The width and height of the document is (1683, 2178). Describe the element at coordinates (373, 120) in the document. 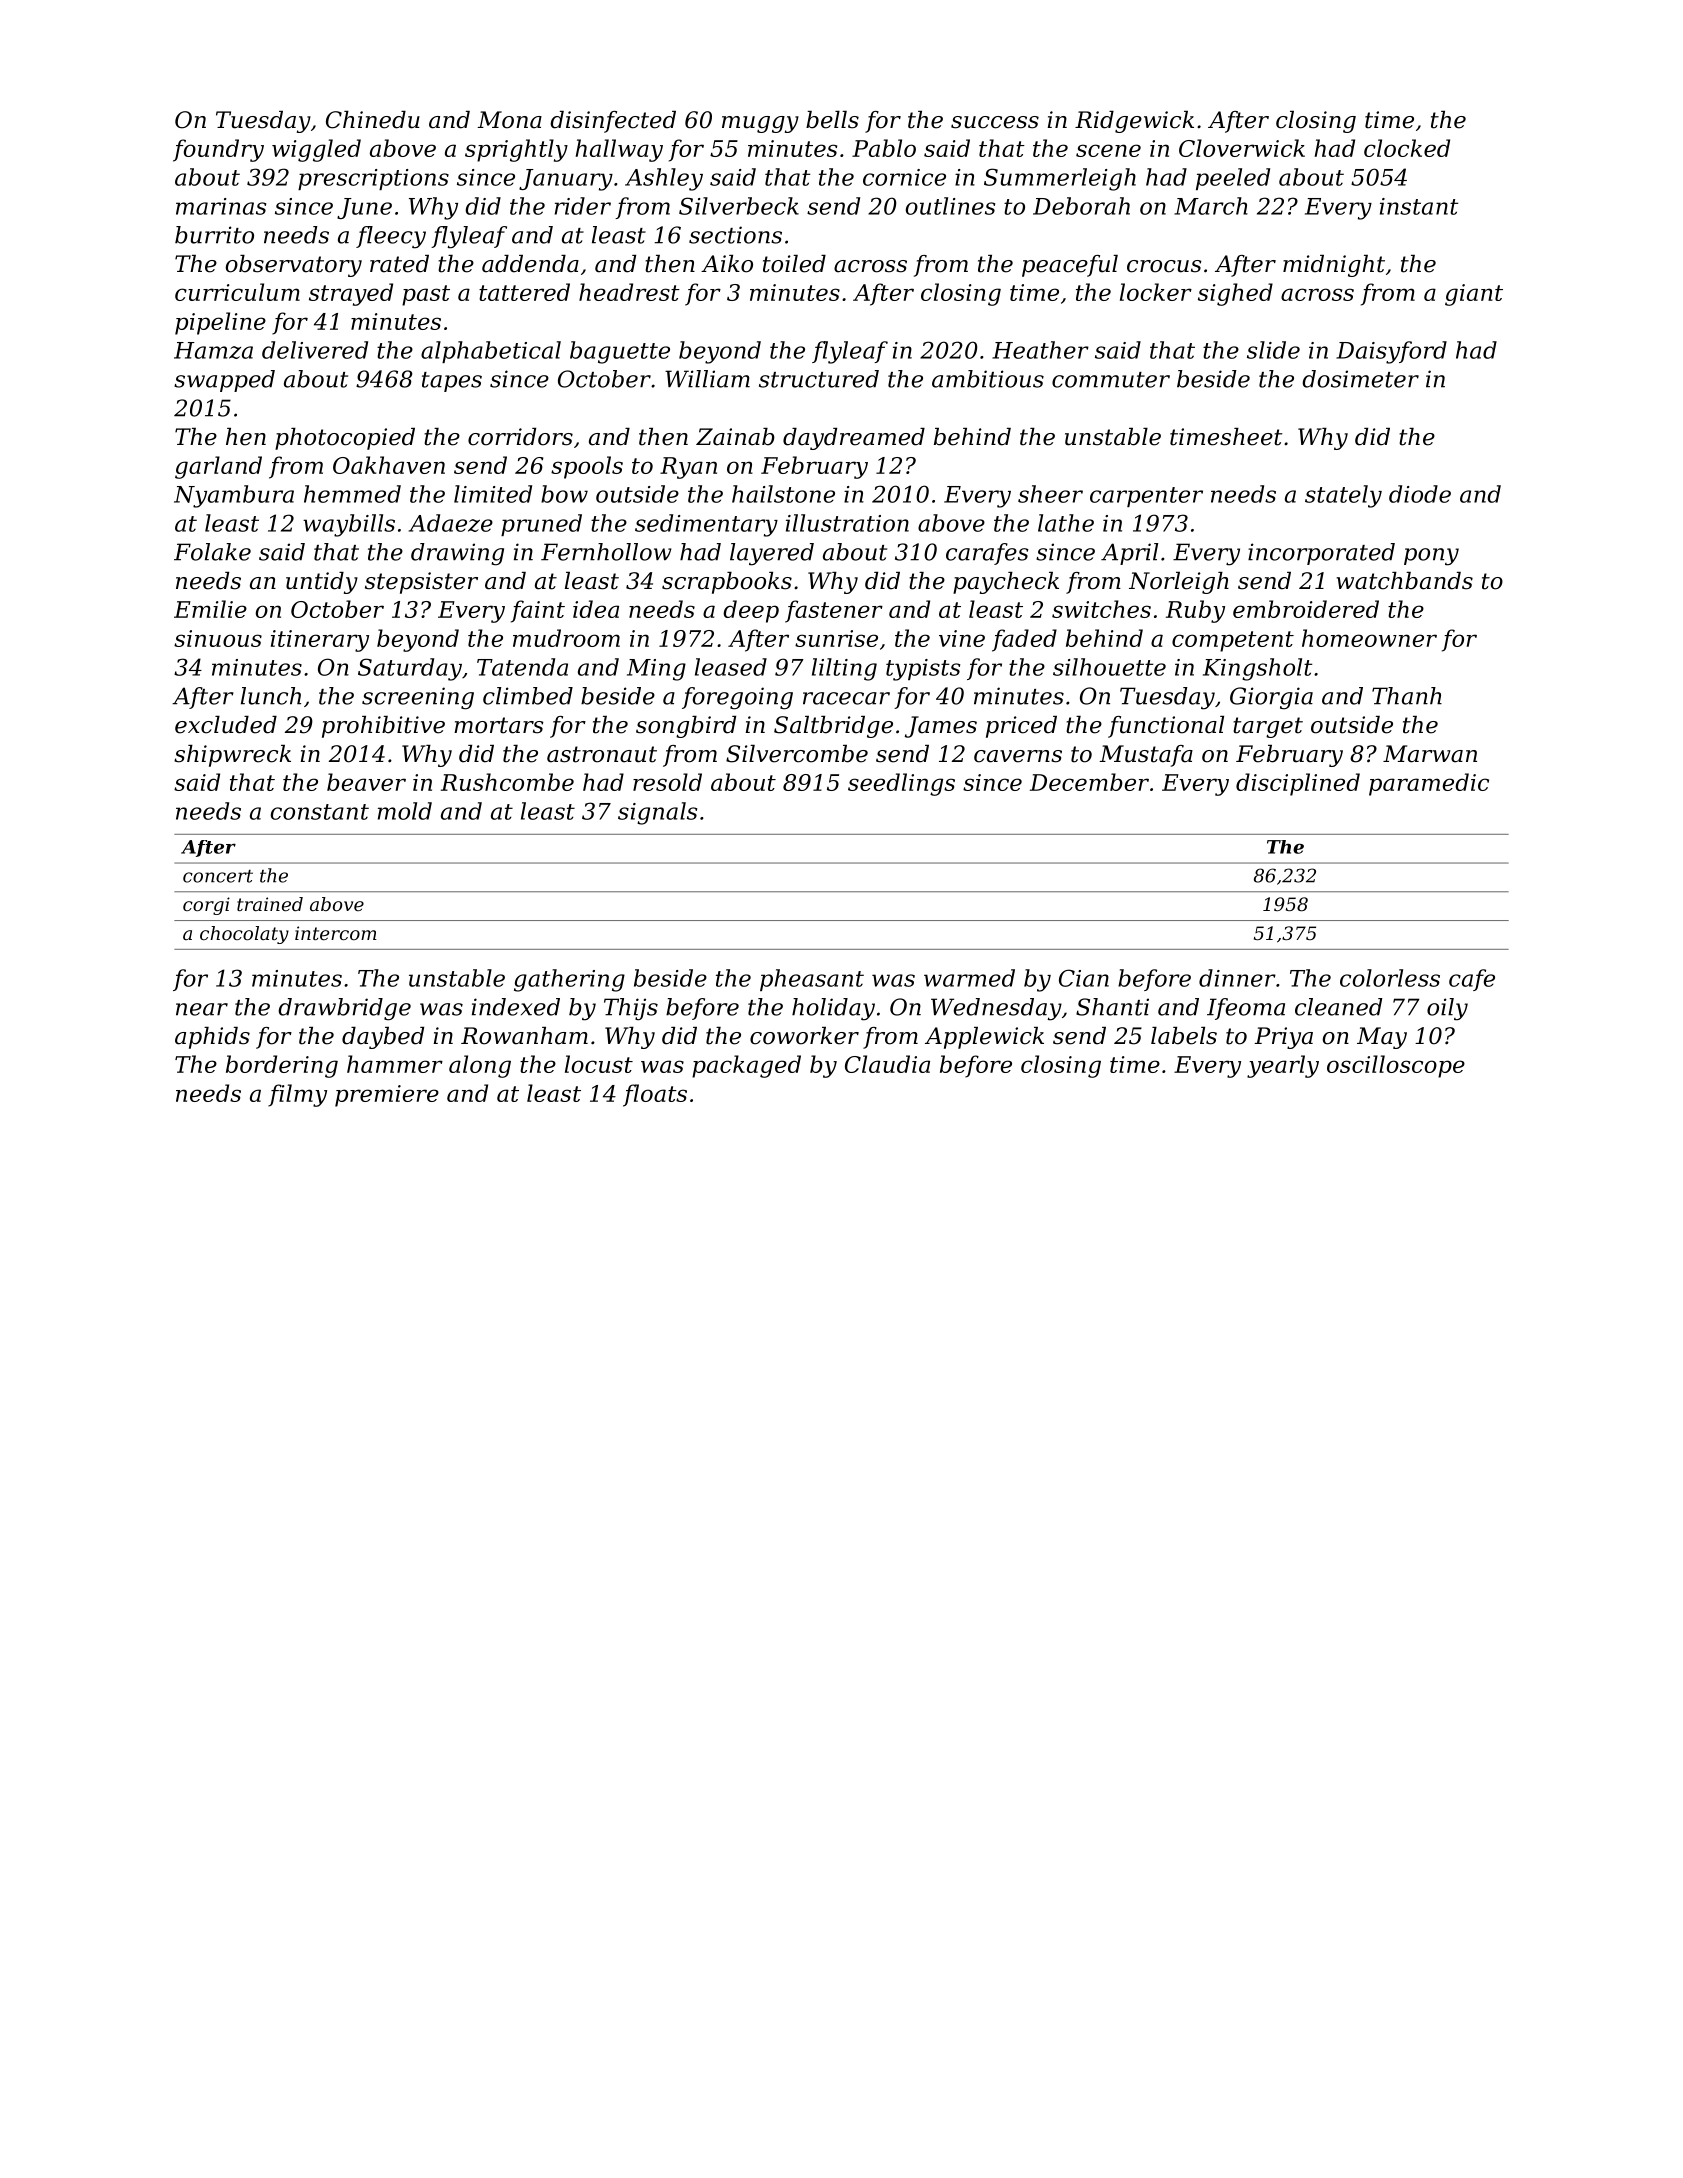

I see `Chinedu` at that location.
